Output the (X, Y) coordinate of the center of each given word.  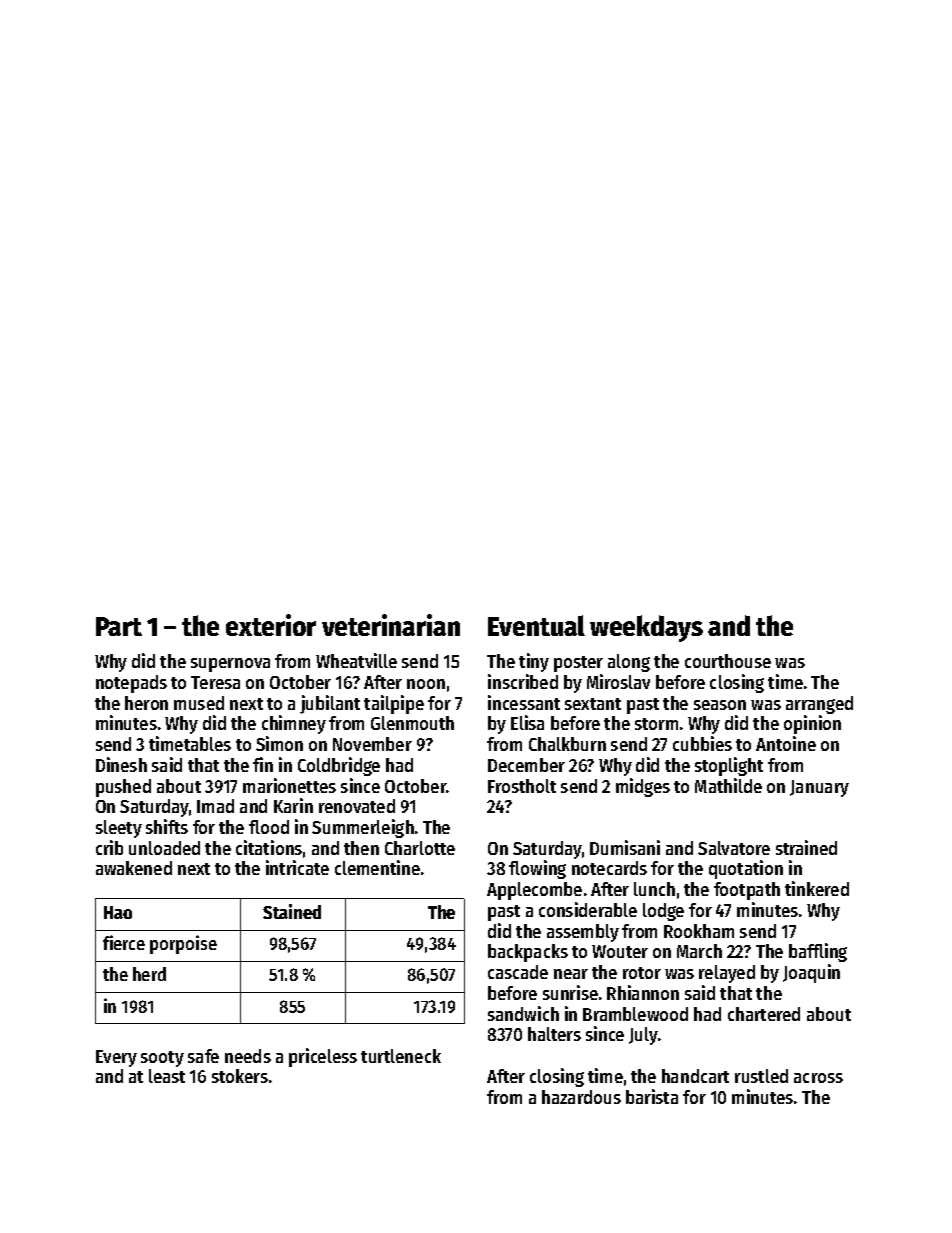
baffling (818, 952)
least (167, 1076)
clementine (377, 867)
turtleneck (401, 1056)
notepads (131, 684)
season (720, 705)
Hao (118, 912)
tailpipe (394, 704)
